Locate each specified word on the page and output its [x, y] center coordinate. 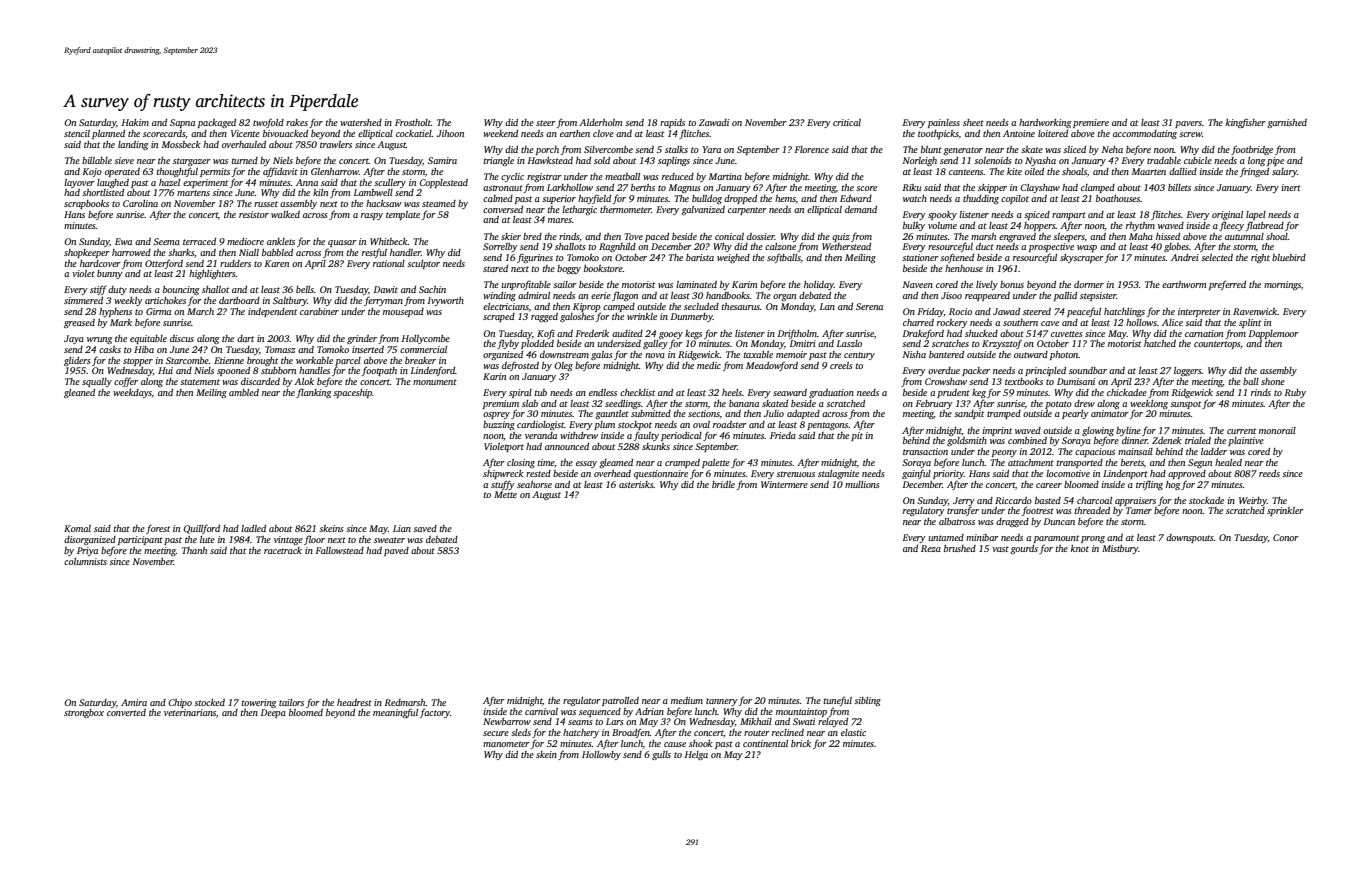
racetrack [283, 550]
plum [604, 425]
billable [97, 160]
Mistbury [1120, 549]
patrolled [620, 701]
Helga [696, 755]
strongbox [84, 713]
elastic [853, 732]
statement [200, 382]
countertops [1217, 345]
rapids [672, 123]
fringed [1254, 172]
